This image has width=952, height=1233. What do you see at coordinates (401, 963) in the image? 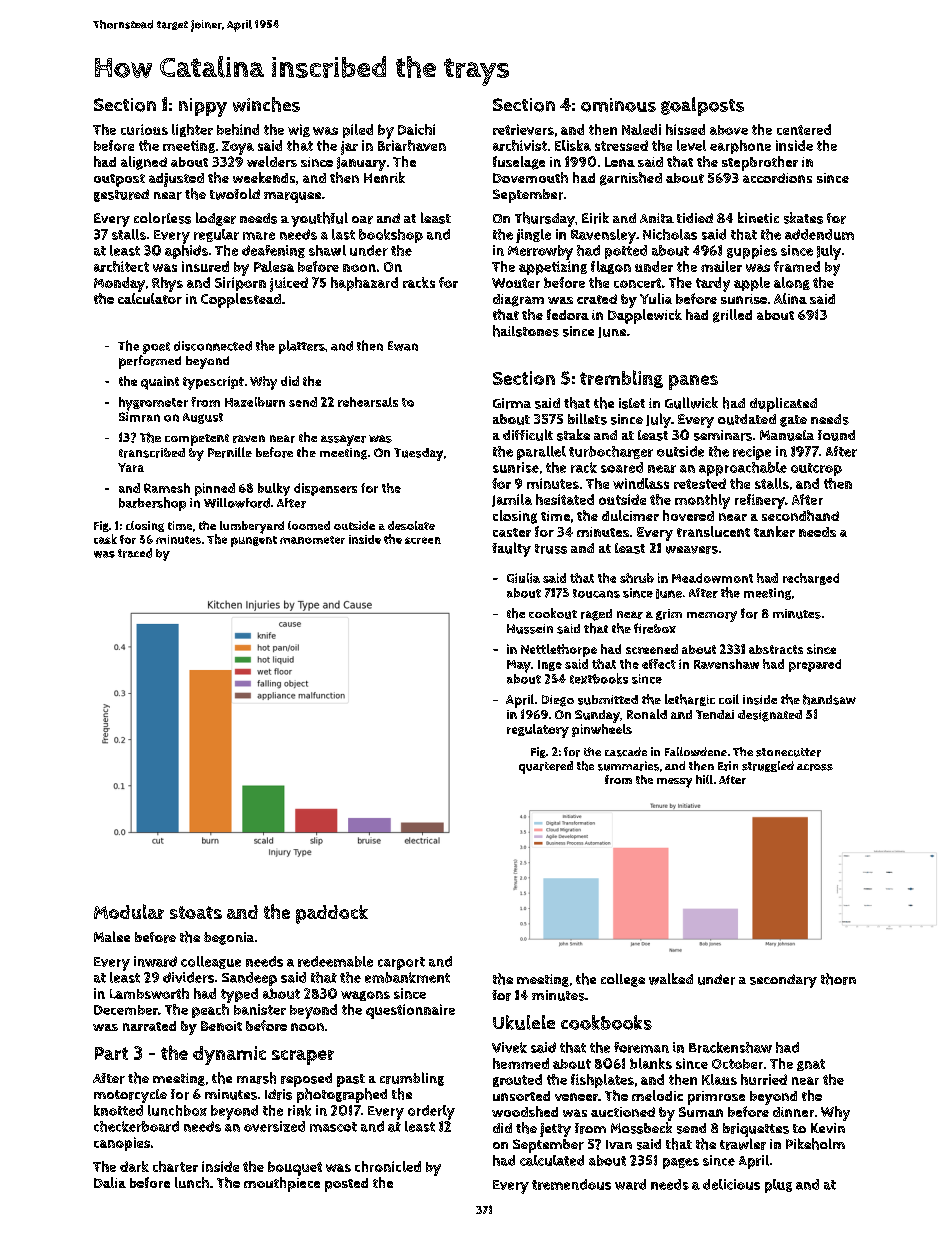
I see `carport` at bounding box center [401, 963].
